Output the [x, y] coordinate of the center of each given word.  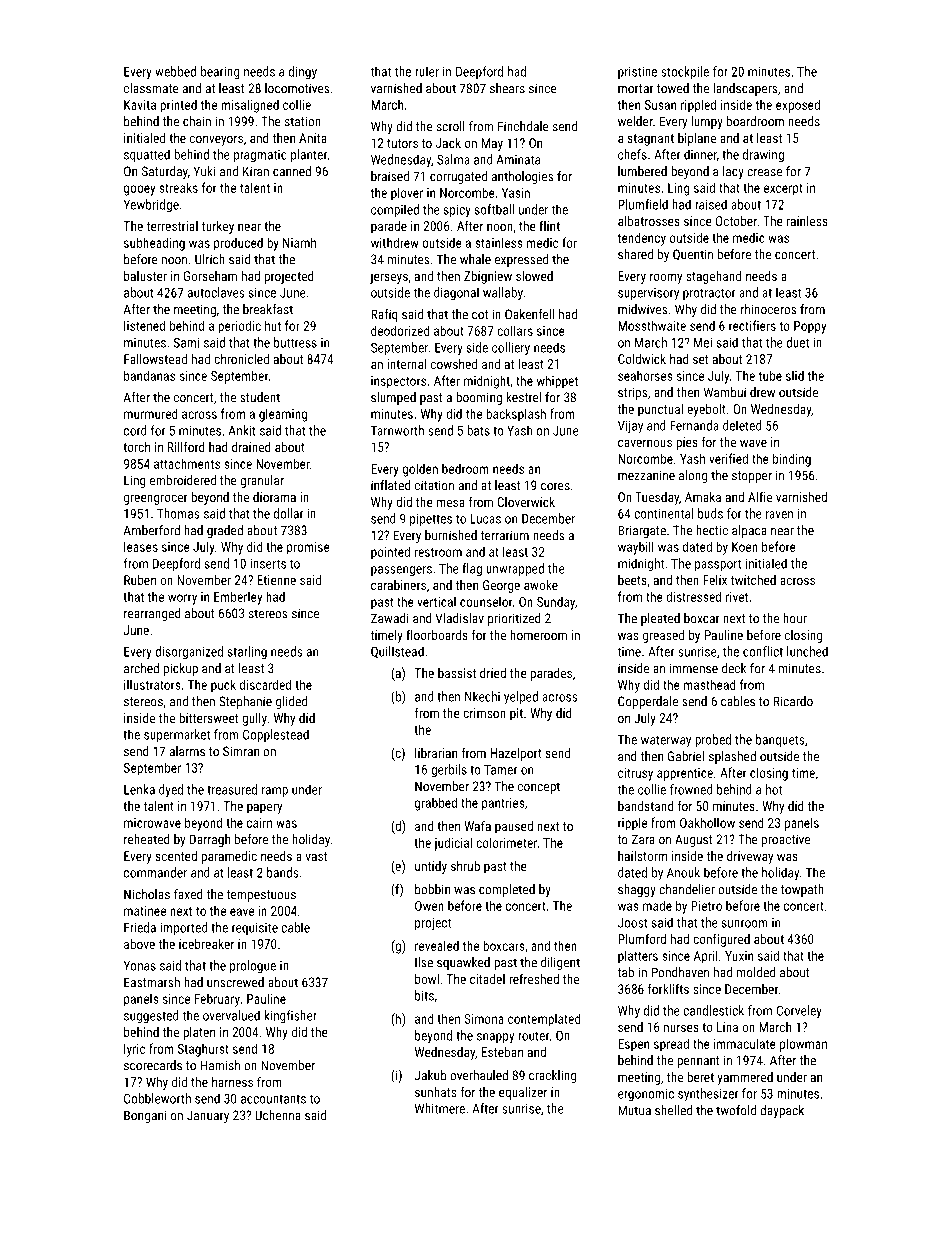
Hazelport [516, 754]
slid [795, 375]
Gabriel [686, 756]
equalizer [523, 1093]
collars [515, 330]
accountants [273, 1099]
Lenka [139, 789]
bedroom [465, 468]
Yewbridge [151, 206]
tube [770, 375]
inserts [268, 564]
